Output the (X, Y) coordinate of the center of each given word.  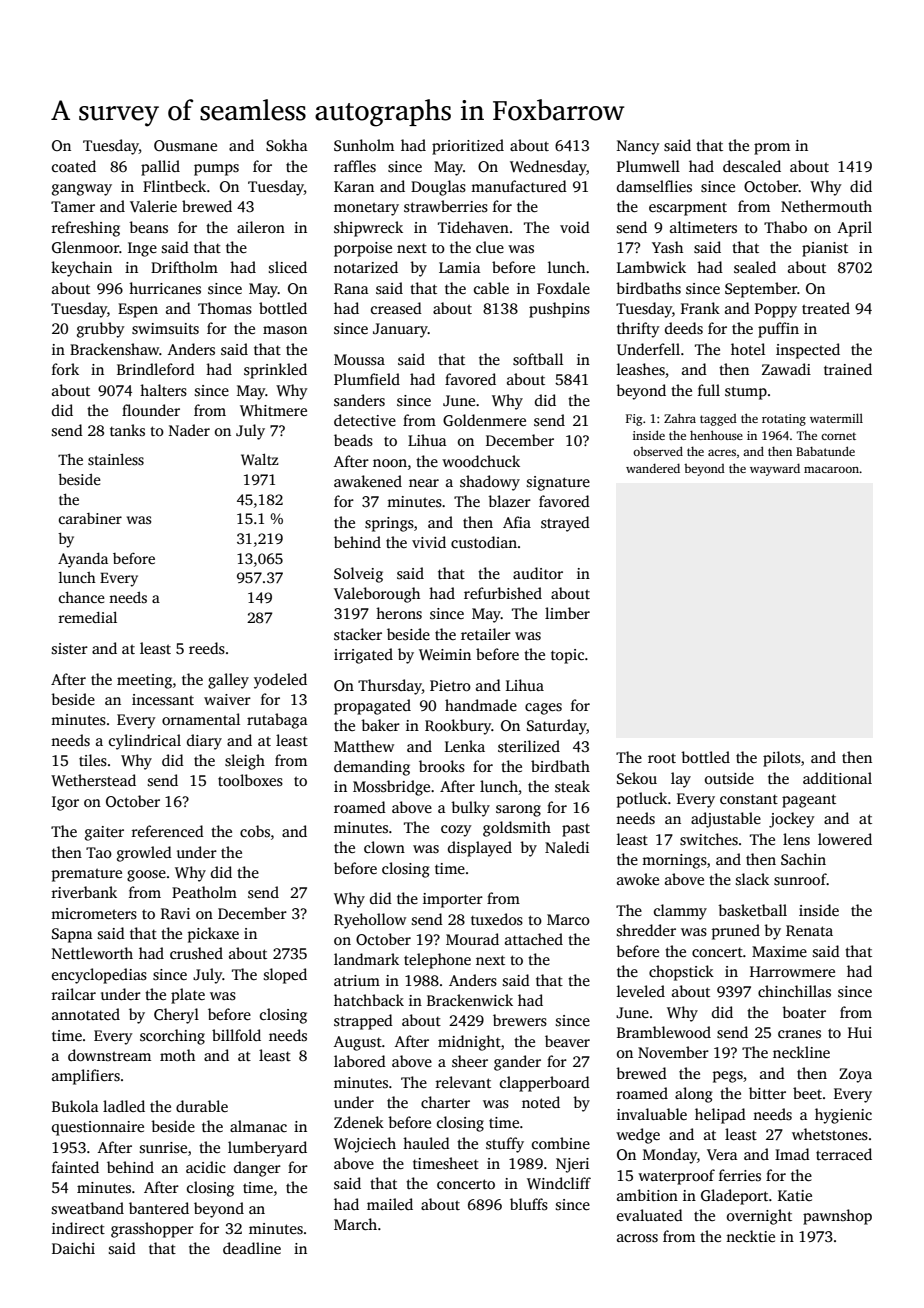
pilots (782, 759)
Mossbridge (391, 788)
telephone (437, 961)
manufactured (519, 186)
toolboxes (250, 780)
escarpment (688, 209)
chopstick (681, 973)
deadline (252, 1248)
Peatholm (204, 892)
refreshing (86, 229)
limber (567, 613)
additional (837, 778)
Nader (189, 430)
